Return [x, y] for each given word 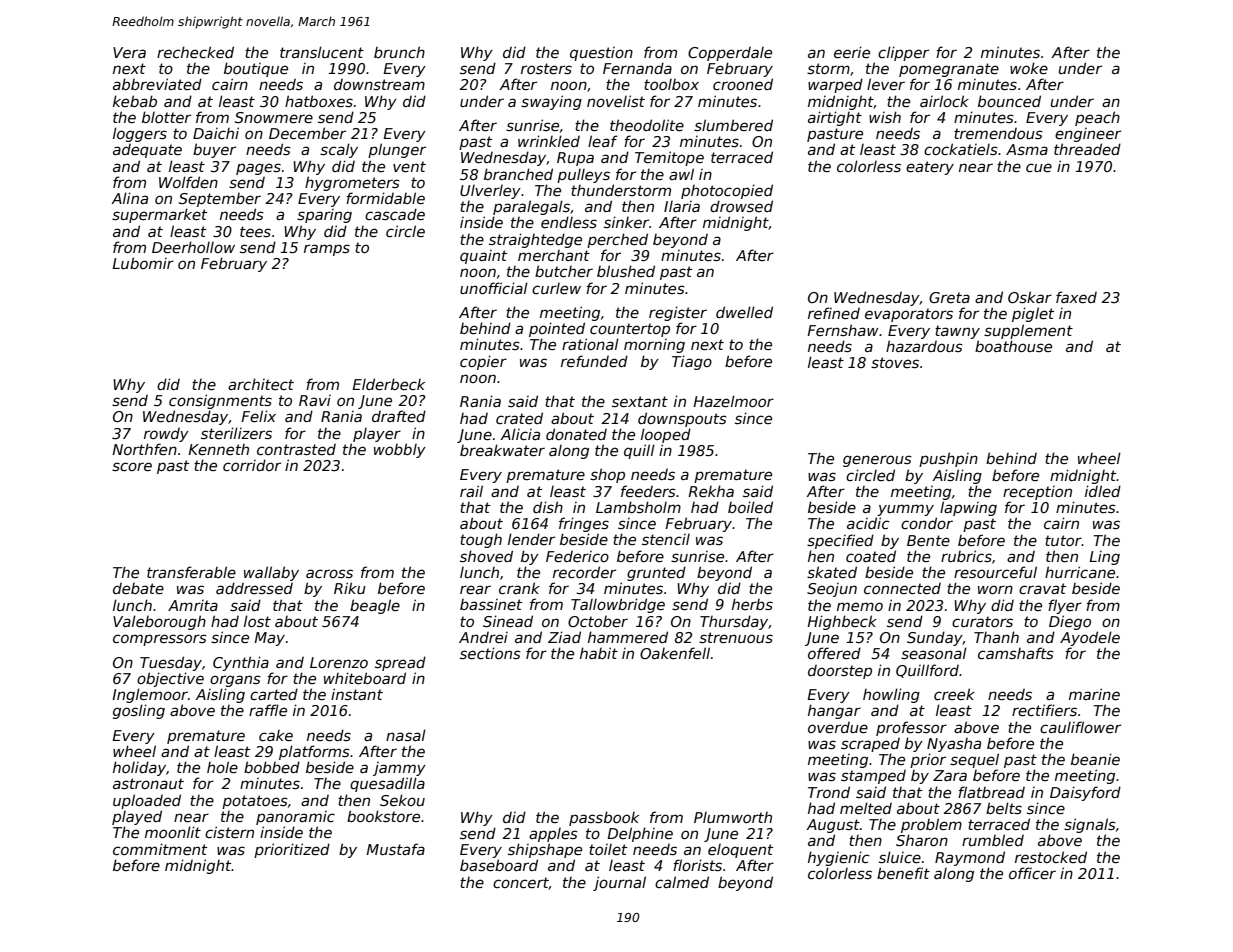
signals [1090, 825]
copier [483, 362]
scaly [339, 150]
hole [222, 767]
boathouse [1013, 346]
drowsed [741, 206]
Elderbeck [388, 384]
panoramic [295, 818]
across [329, 573]
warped [835, 85]
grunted [656, 573]
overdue [838, 727]
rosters [546, 68]
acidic [868, 523]
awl [681, 174]
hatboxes [319, 101]
